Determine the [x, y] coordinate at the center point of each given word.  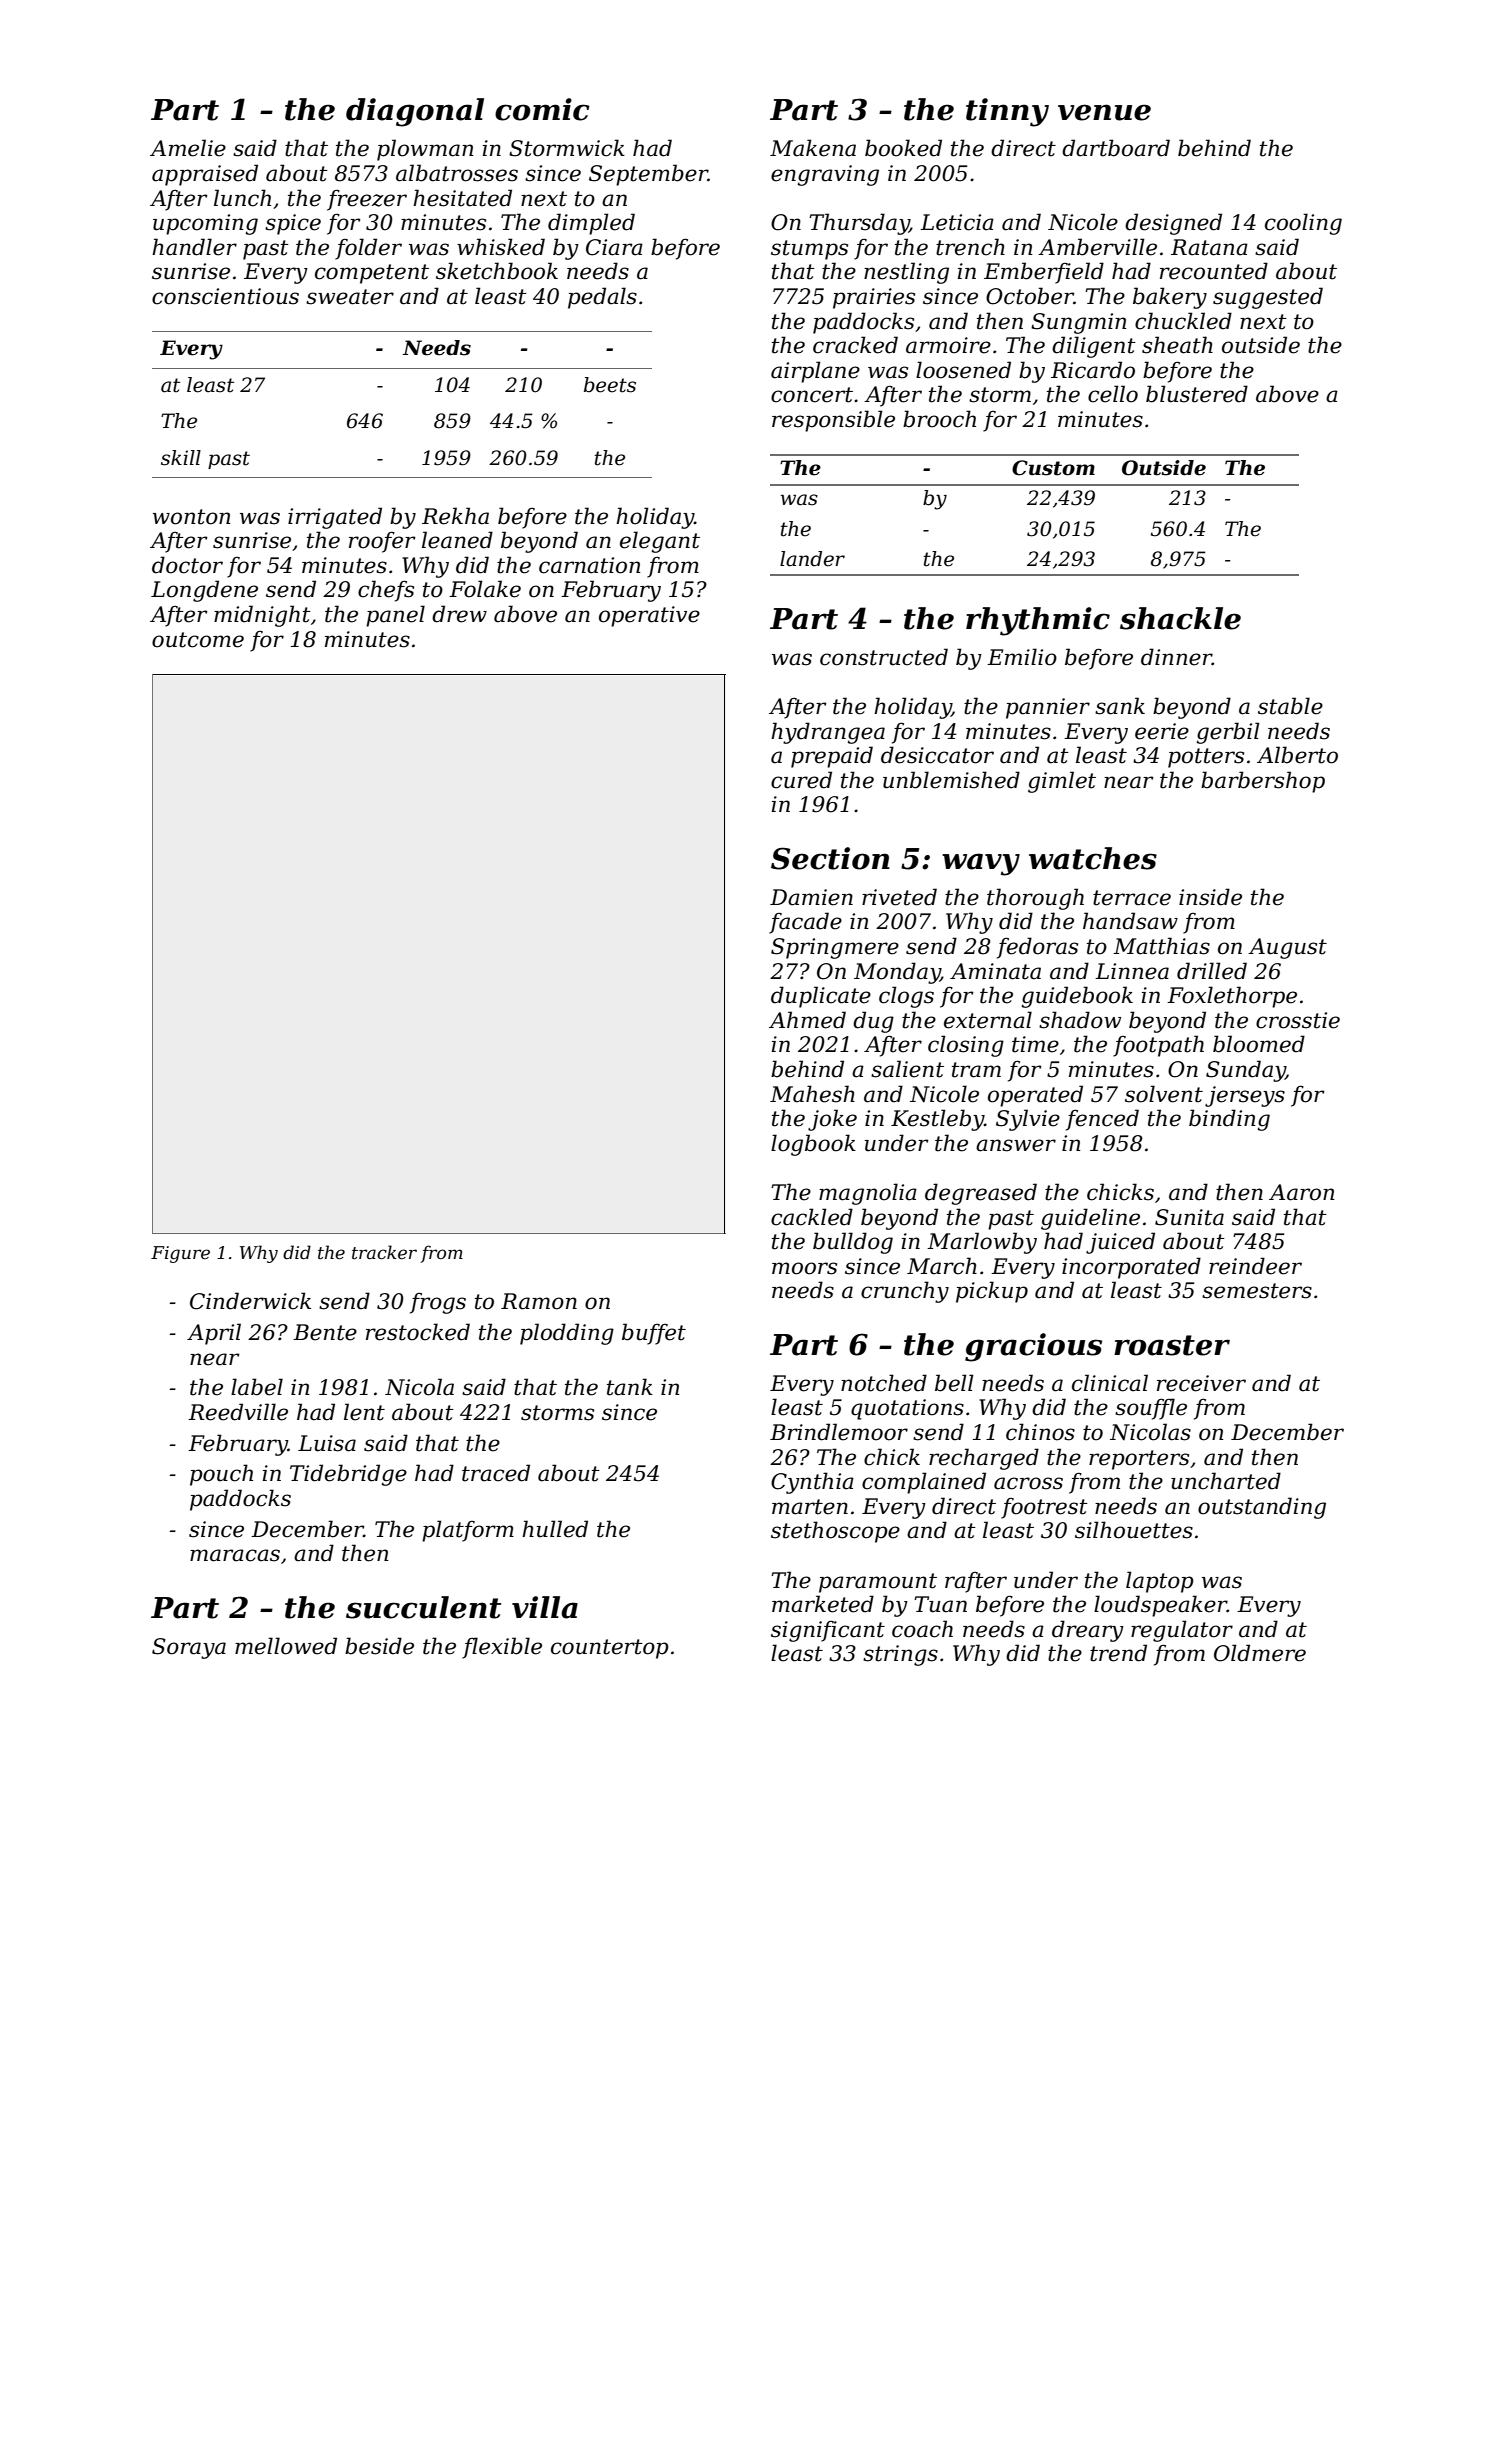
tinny [1007, 112]
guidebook [1077, 997]
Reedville [238, 1412]
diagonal [415, 112]
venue [1104, 112]
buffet [654, 1334]
